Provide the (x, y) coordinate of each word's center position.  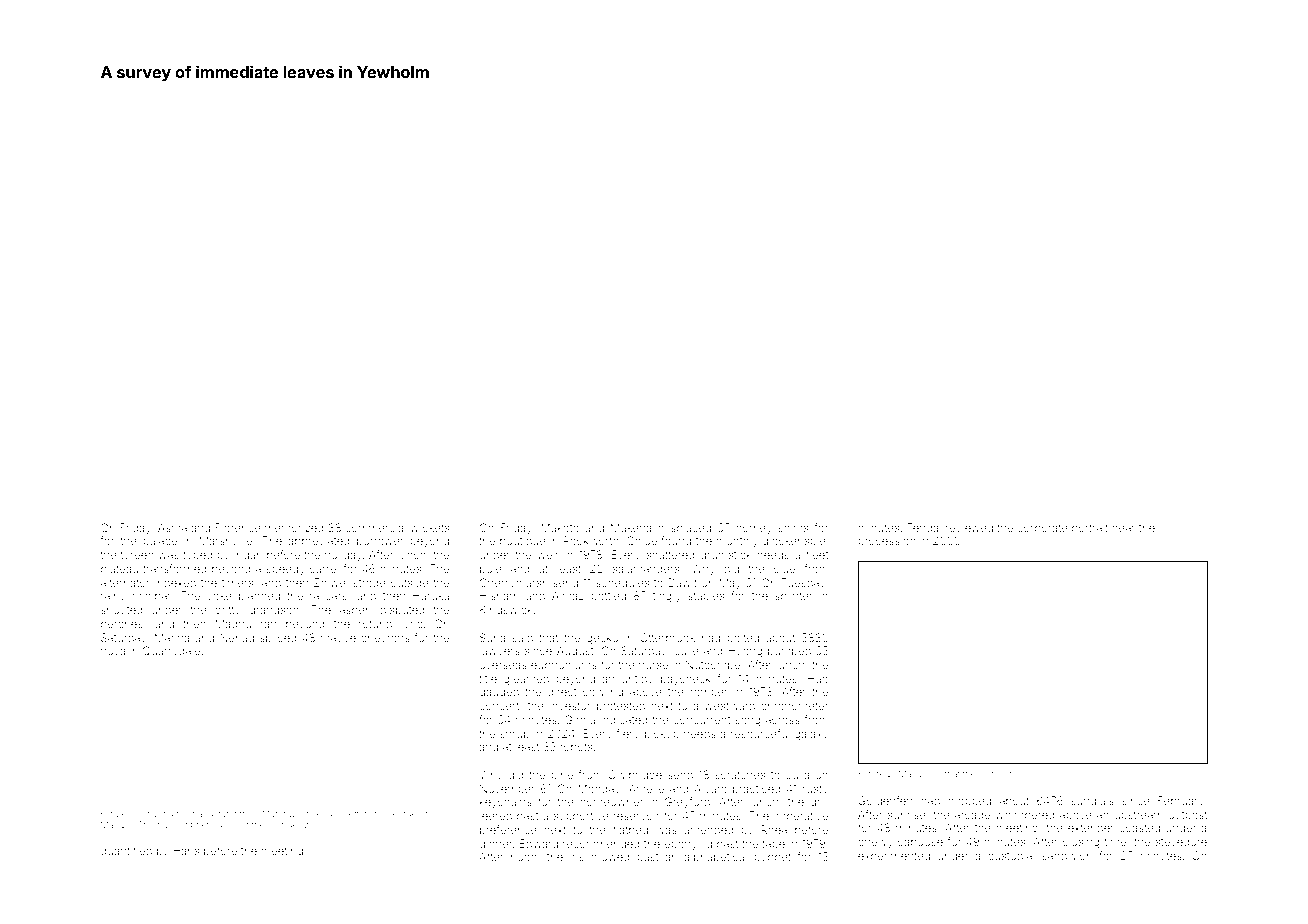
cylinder (284, 825)
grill (819, 803)
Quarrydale (171, 652)
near (1123, 528)
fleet (817, 554)
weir (548, 555)
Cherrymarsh (513, 584)
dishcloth (998, 773)
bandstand (214, 813)
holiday (343, 556)
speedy (285, 570)
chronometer (794, 706)
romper (709, 693)
